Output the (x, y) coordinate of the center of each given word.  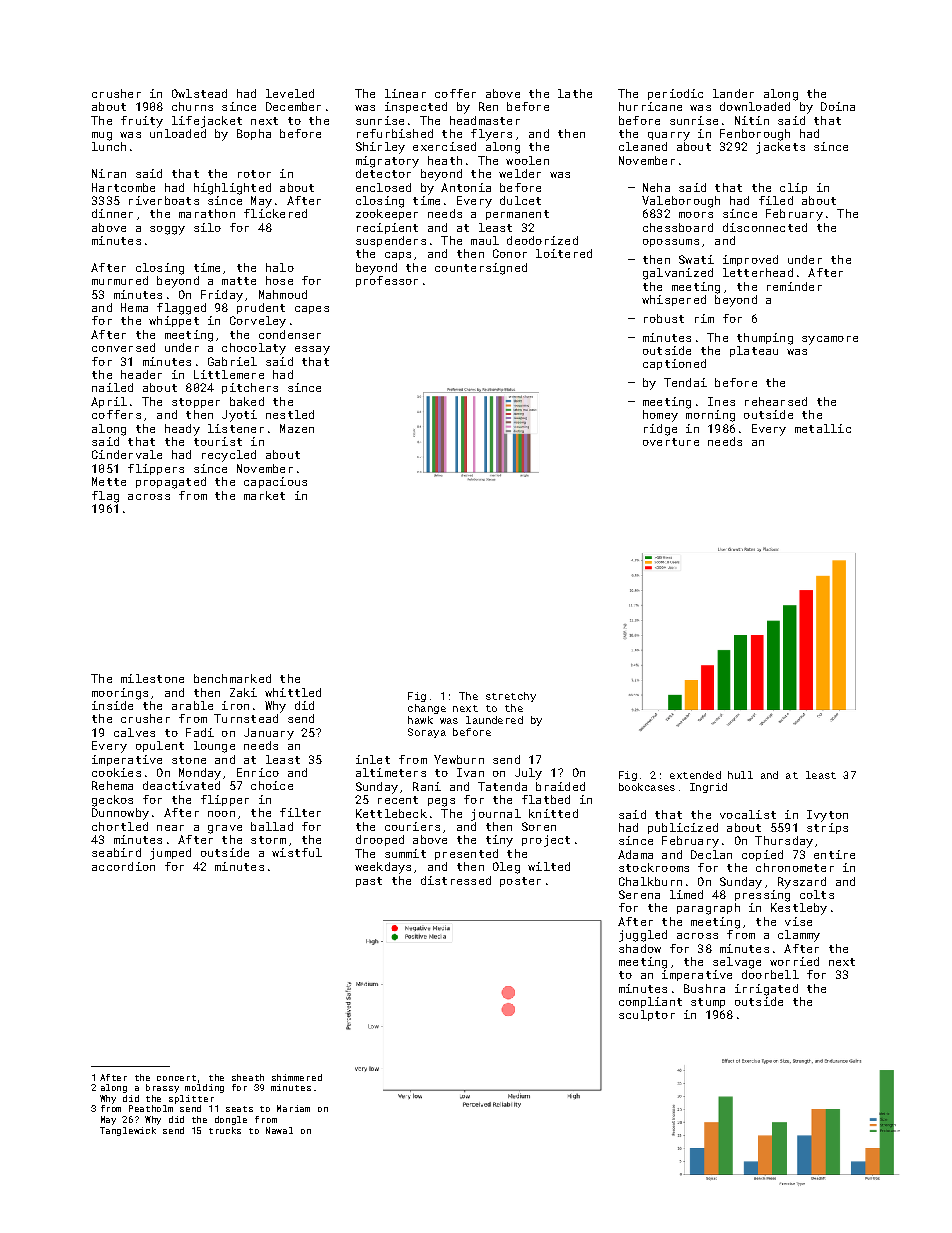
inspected (416, 107)
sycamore (830, 340)
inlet (373, 759)
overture (671, 442)
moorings (120, 694)
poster (520, 882)
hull (740, 775)
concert (176, 1078)
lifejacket (207, 122)
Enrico (258, 772)
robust (664, 318)
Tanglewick (128, 1131)
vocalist (748, 814)
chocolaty (254, 349)
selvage (737, 963)
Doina (838, 106)
